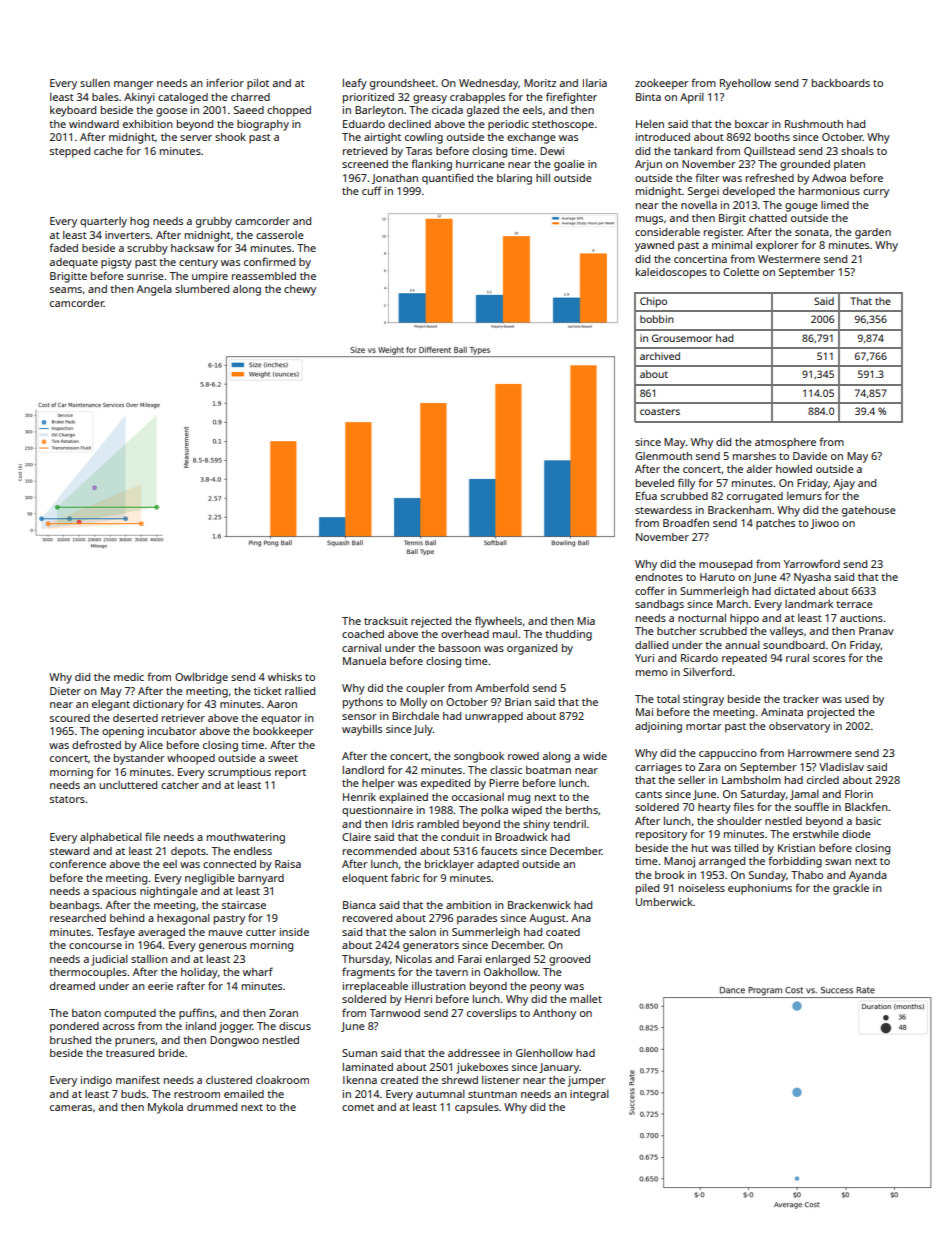 The image size is (952, 1233). What do you see at coordinates (571, 98) in the image?
I see `firefighter` at bounding box center [571, 98].
